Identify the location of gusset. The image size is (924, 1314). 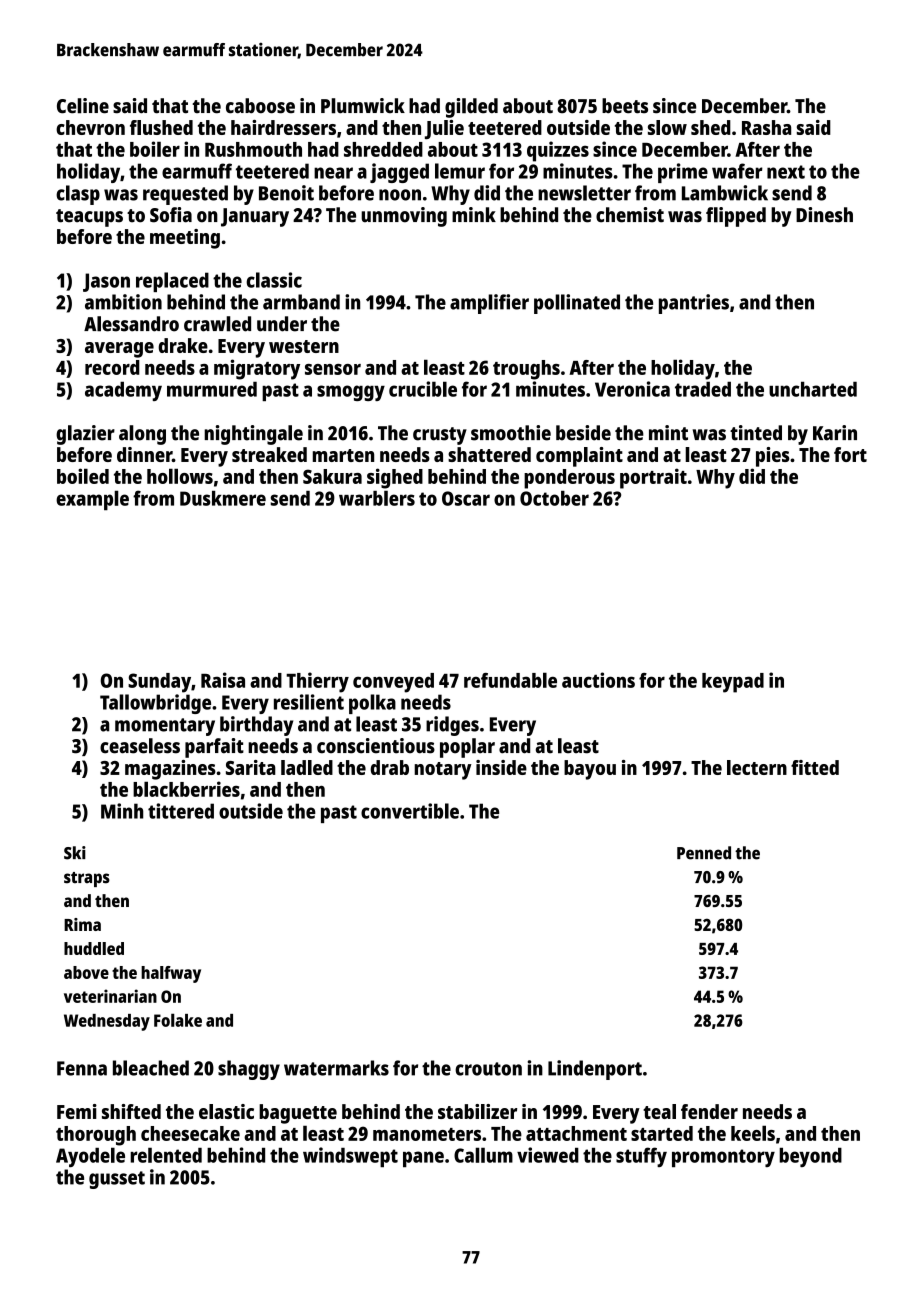
(117, 1180).
